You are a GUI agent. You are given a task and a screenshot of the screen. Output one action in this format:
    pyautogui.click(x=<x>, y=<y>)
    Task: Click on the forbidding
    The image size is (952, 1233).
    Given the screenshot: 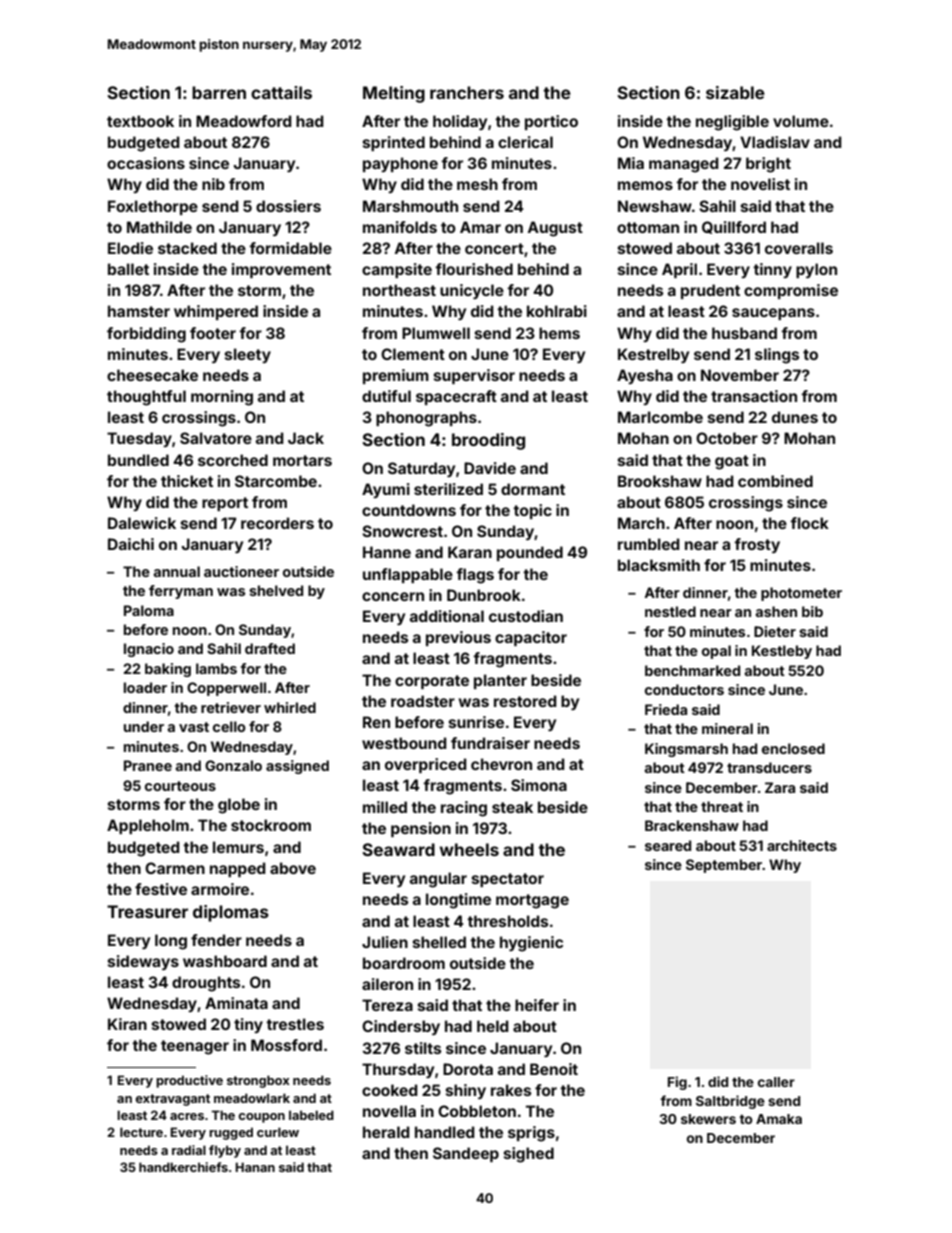 What is the action you would take?
    pyautogui.click(x=146, y=335)
